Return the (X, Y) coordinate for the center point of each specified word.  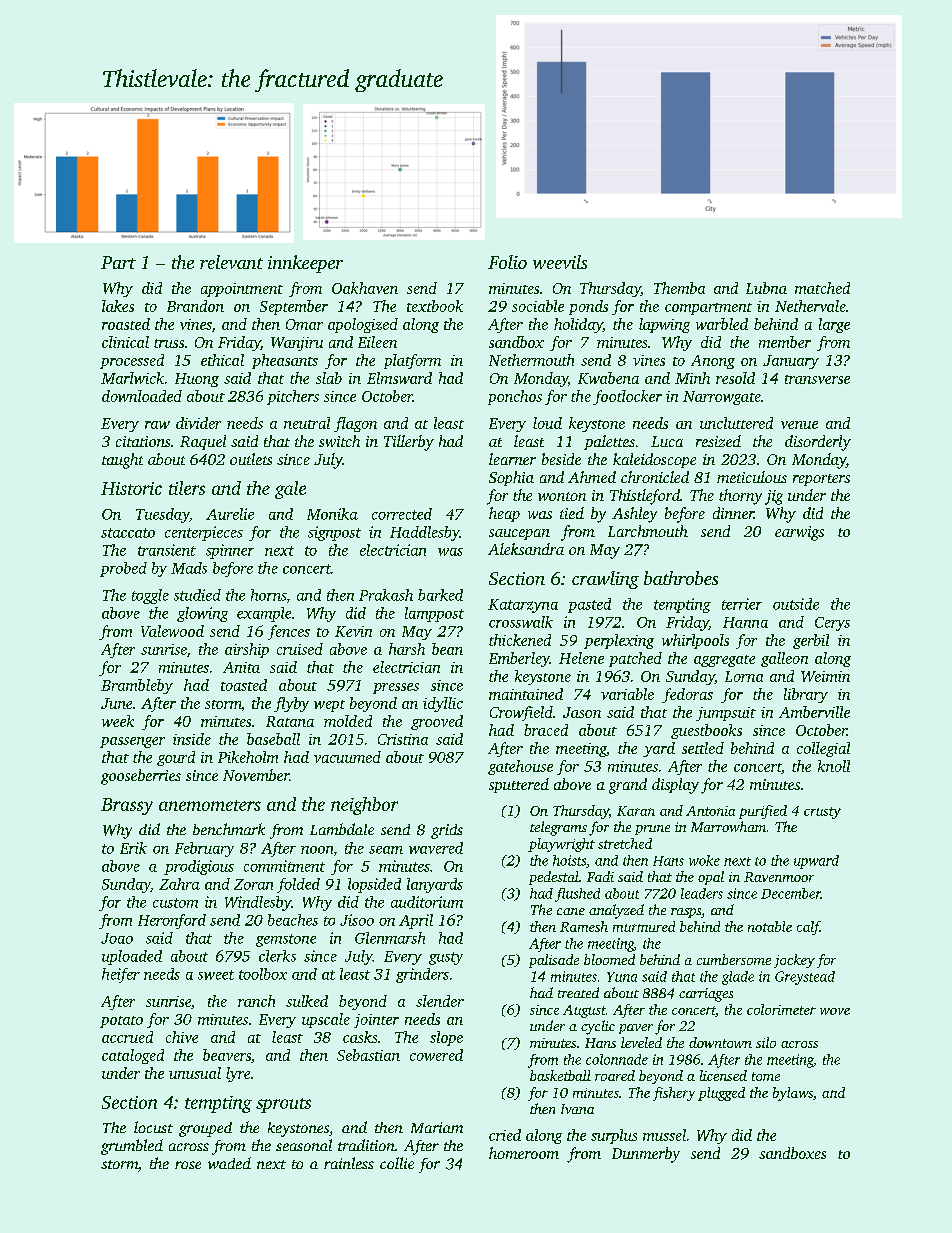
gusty (446, 958)
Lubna (766, 288)
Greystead (805, 978)
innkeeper (305, 264)
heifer (121, 975)
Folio (507, 262)
